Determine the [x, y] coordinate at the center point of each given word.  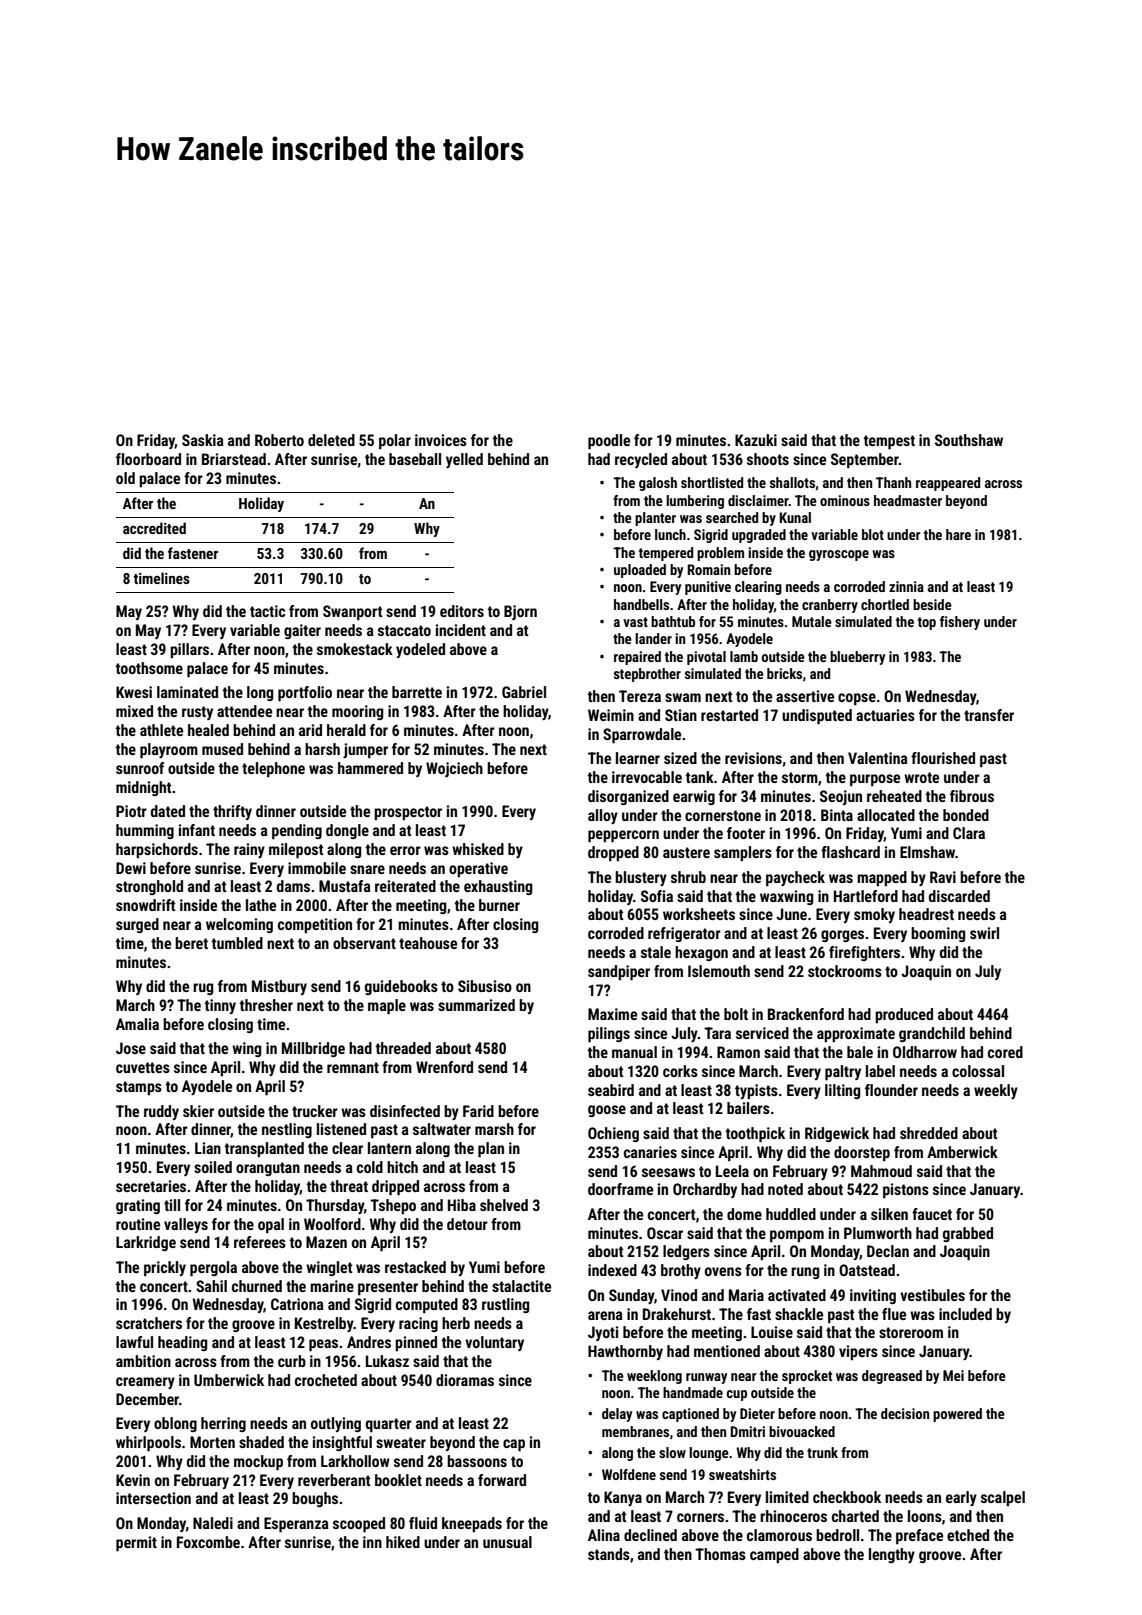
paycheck [795, 878]
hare [958, 534]
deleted [331, 440]
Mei [953, 1375]
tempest [889, 442]
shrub [688, 877]
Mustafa [345, 886]
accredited [154, 528]
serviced [762, 1033]
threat [349, 1186]
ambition [143, 1361]
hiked [403, 1542]
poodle [609, 441]
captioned [690, 1415]
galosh [658, 484]
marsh [494, 1129]
